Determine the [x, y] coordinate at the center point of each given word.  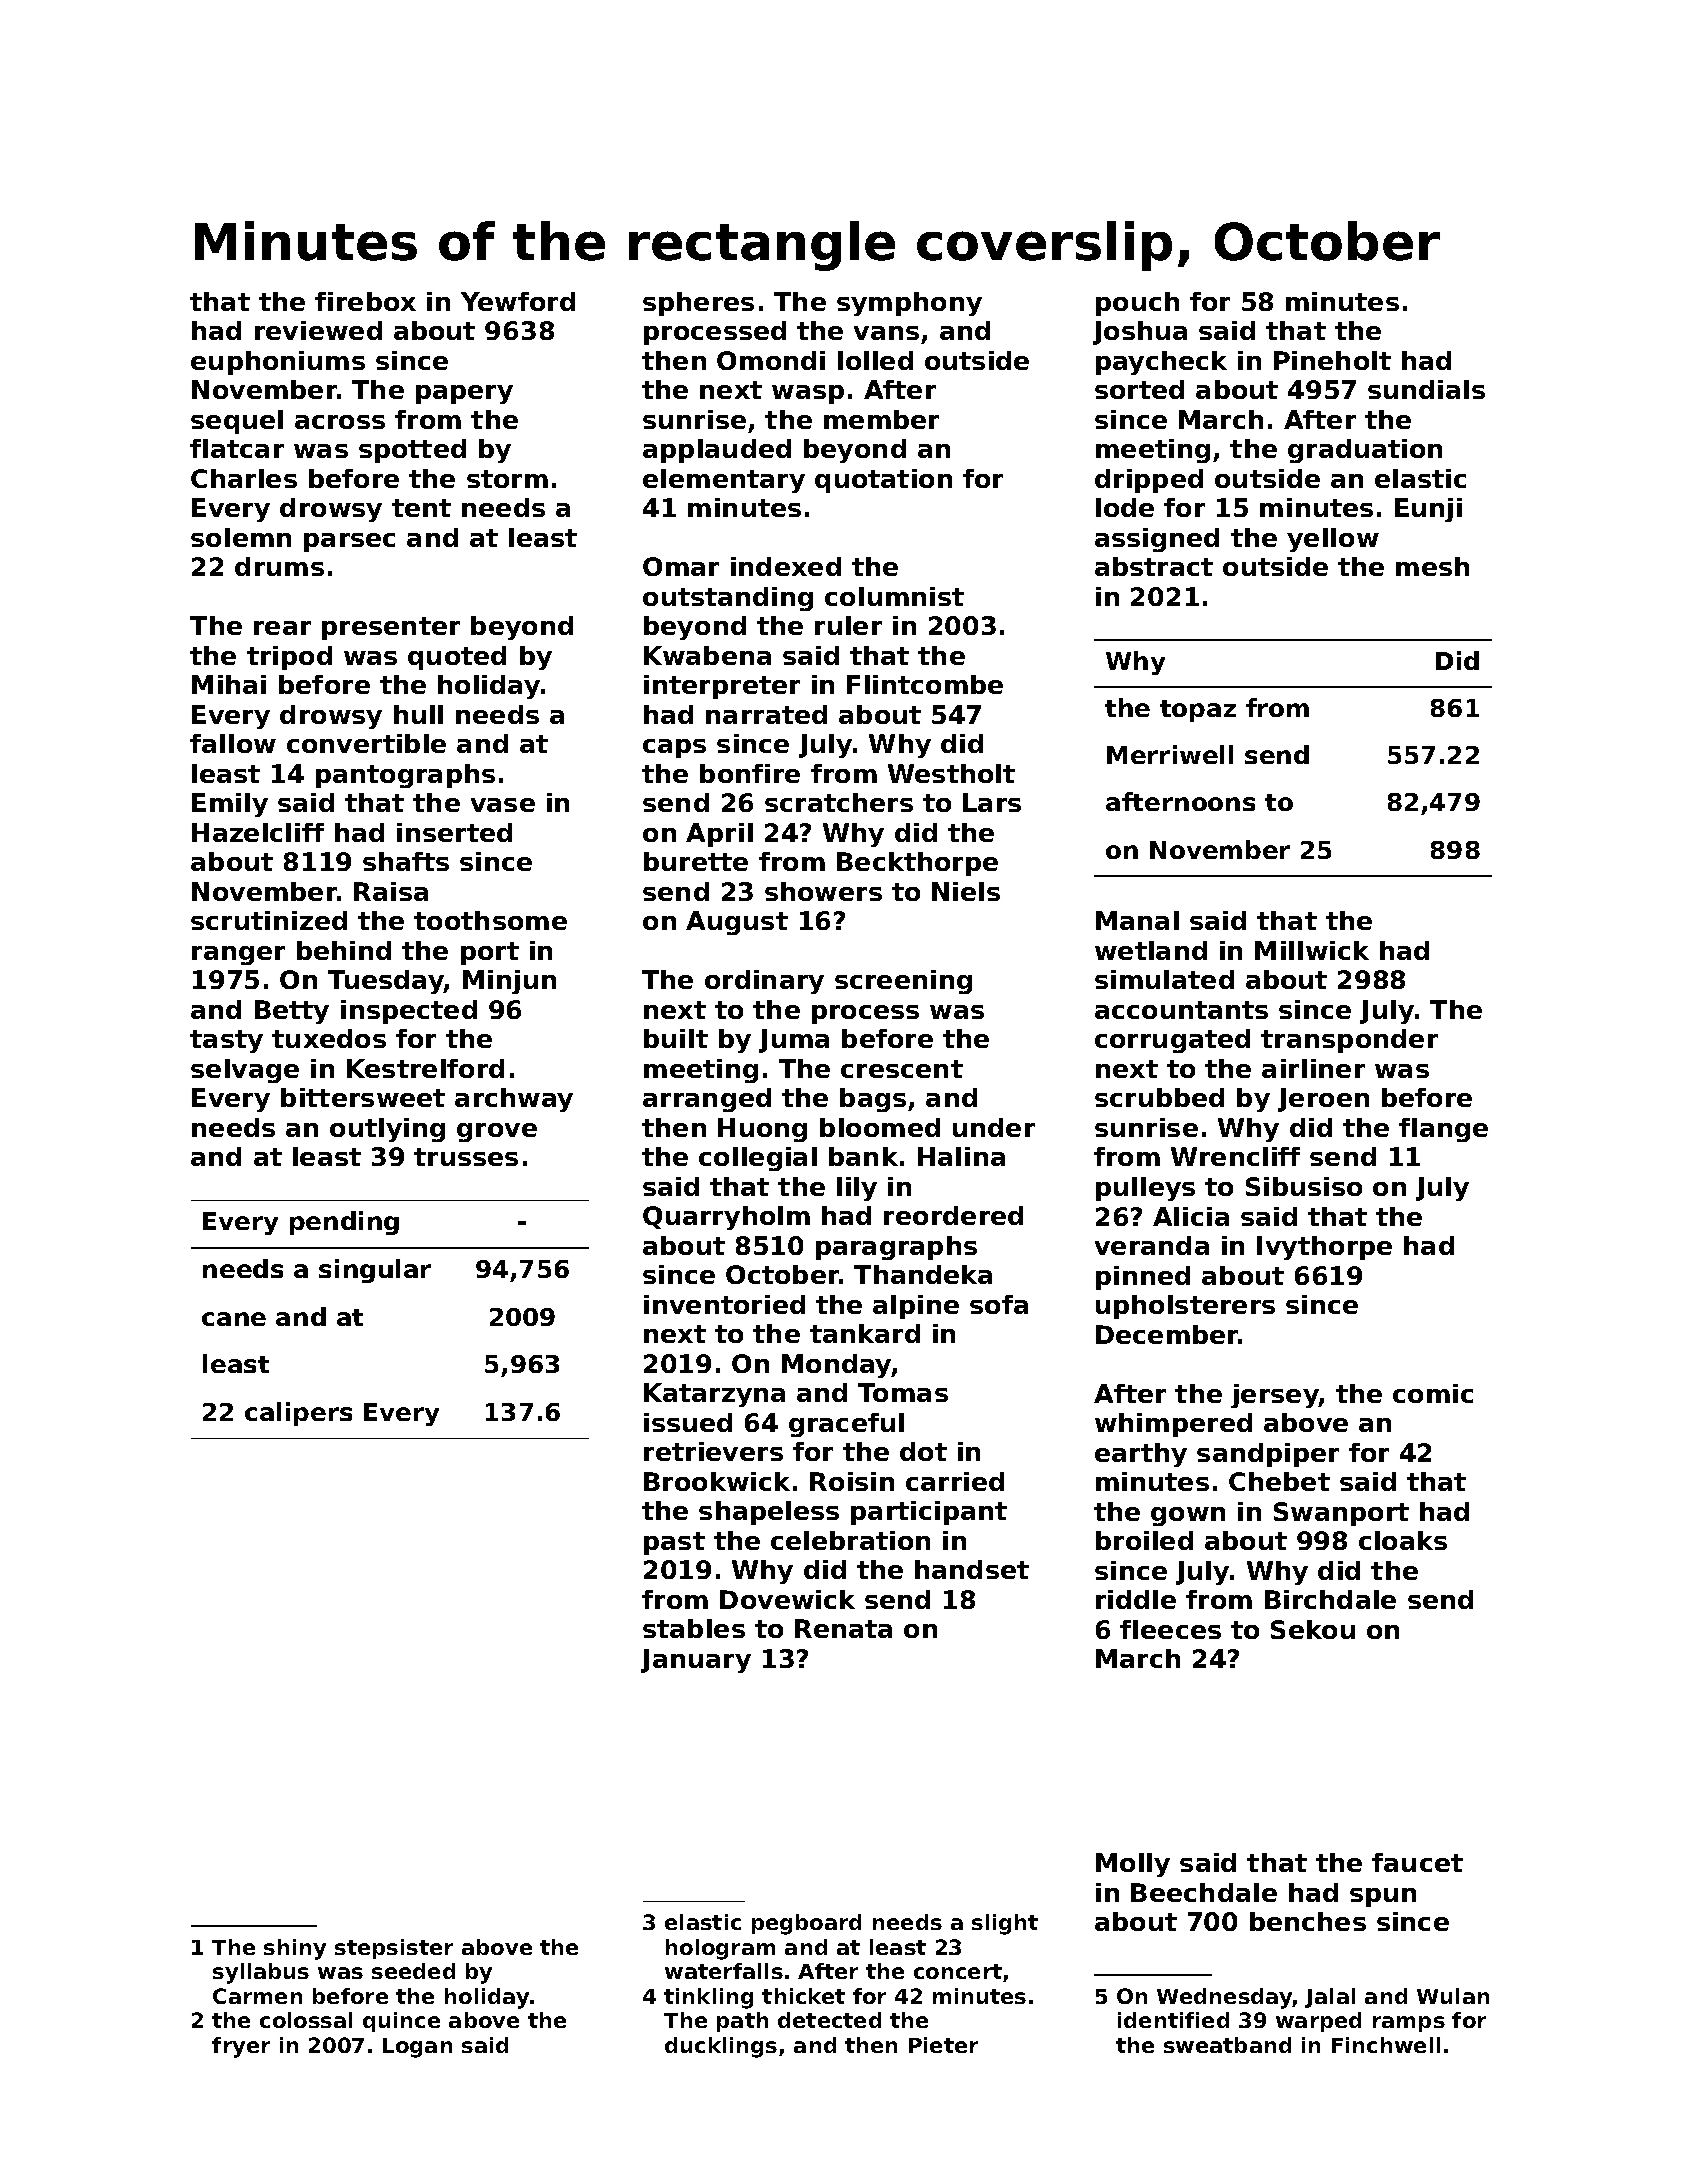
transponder [1349, 1041]
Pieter [943, 2045]
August [737, 923]
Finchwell [1386, 2045]
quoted [457, 658]
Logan [417, 2048]
